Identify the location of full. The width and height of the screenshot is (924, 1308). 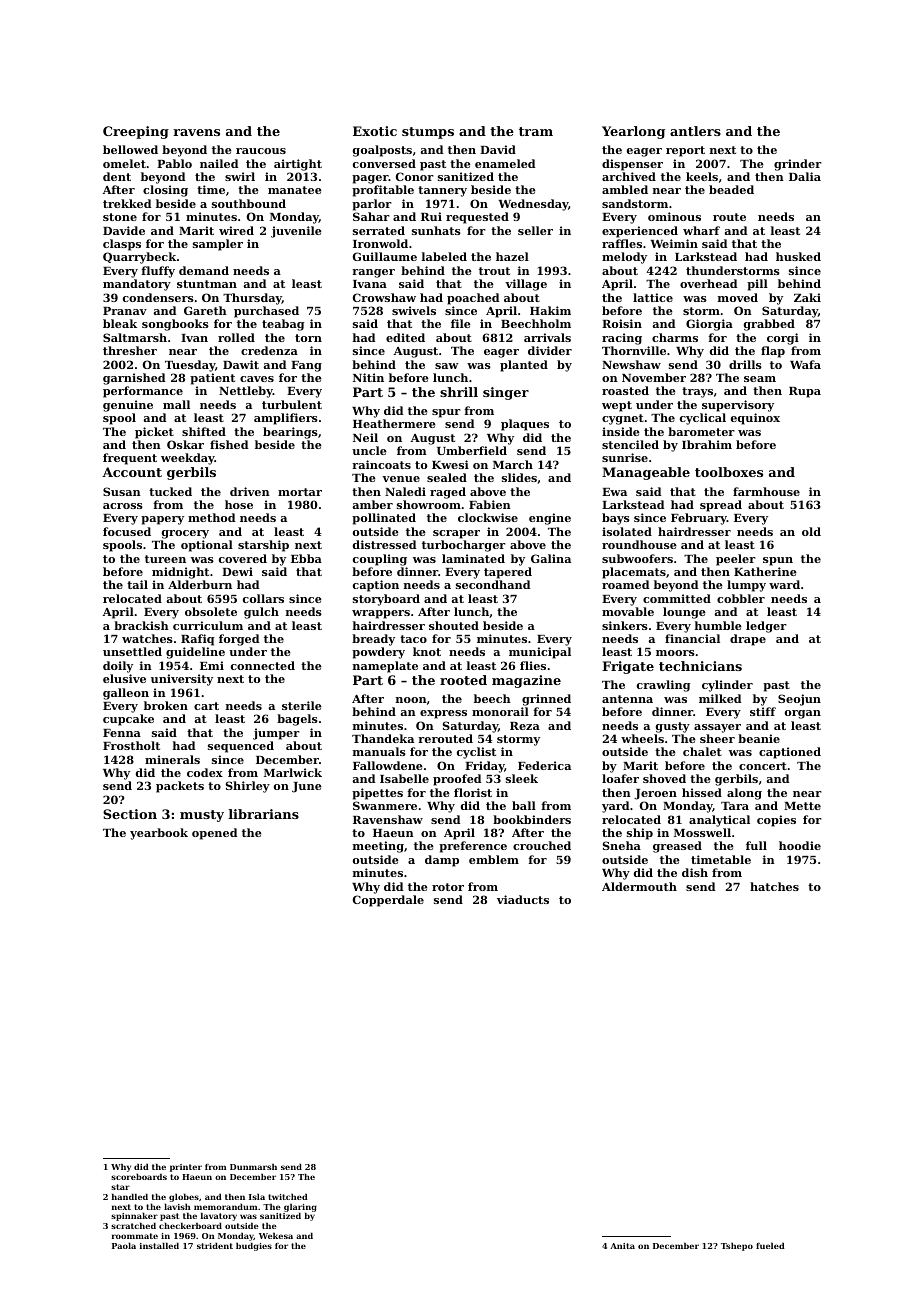
(756, 845).
